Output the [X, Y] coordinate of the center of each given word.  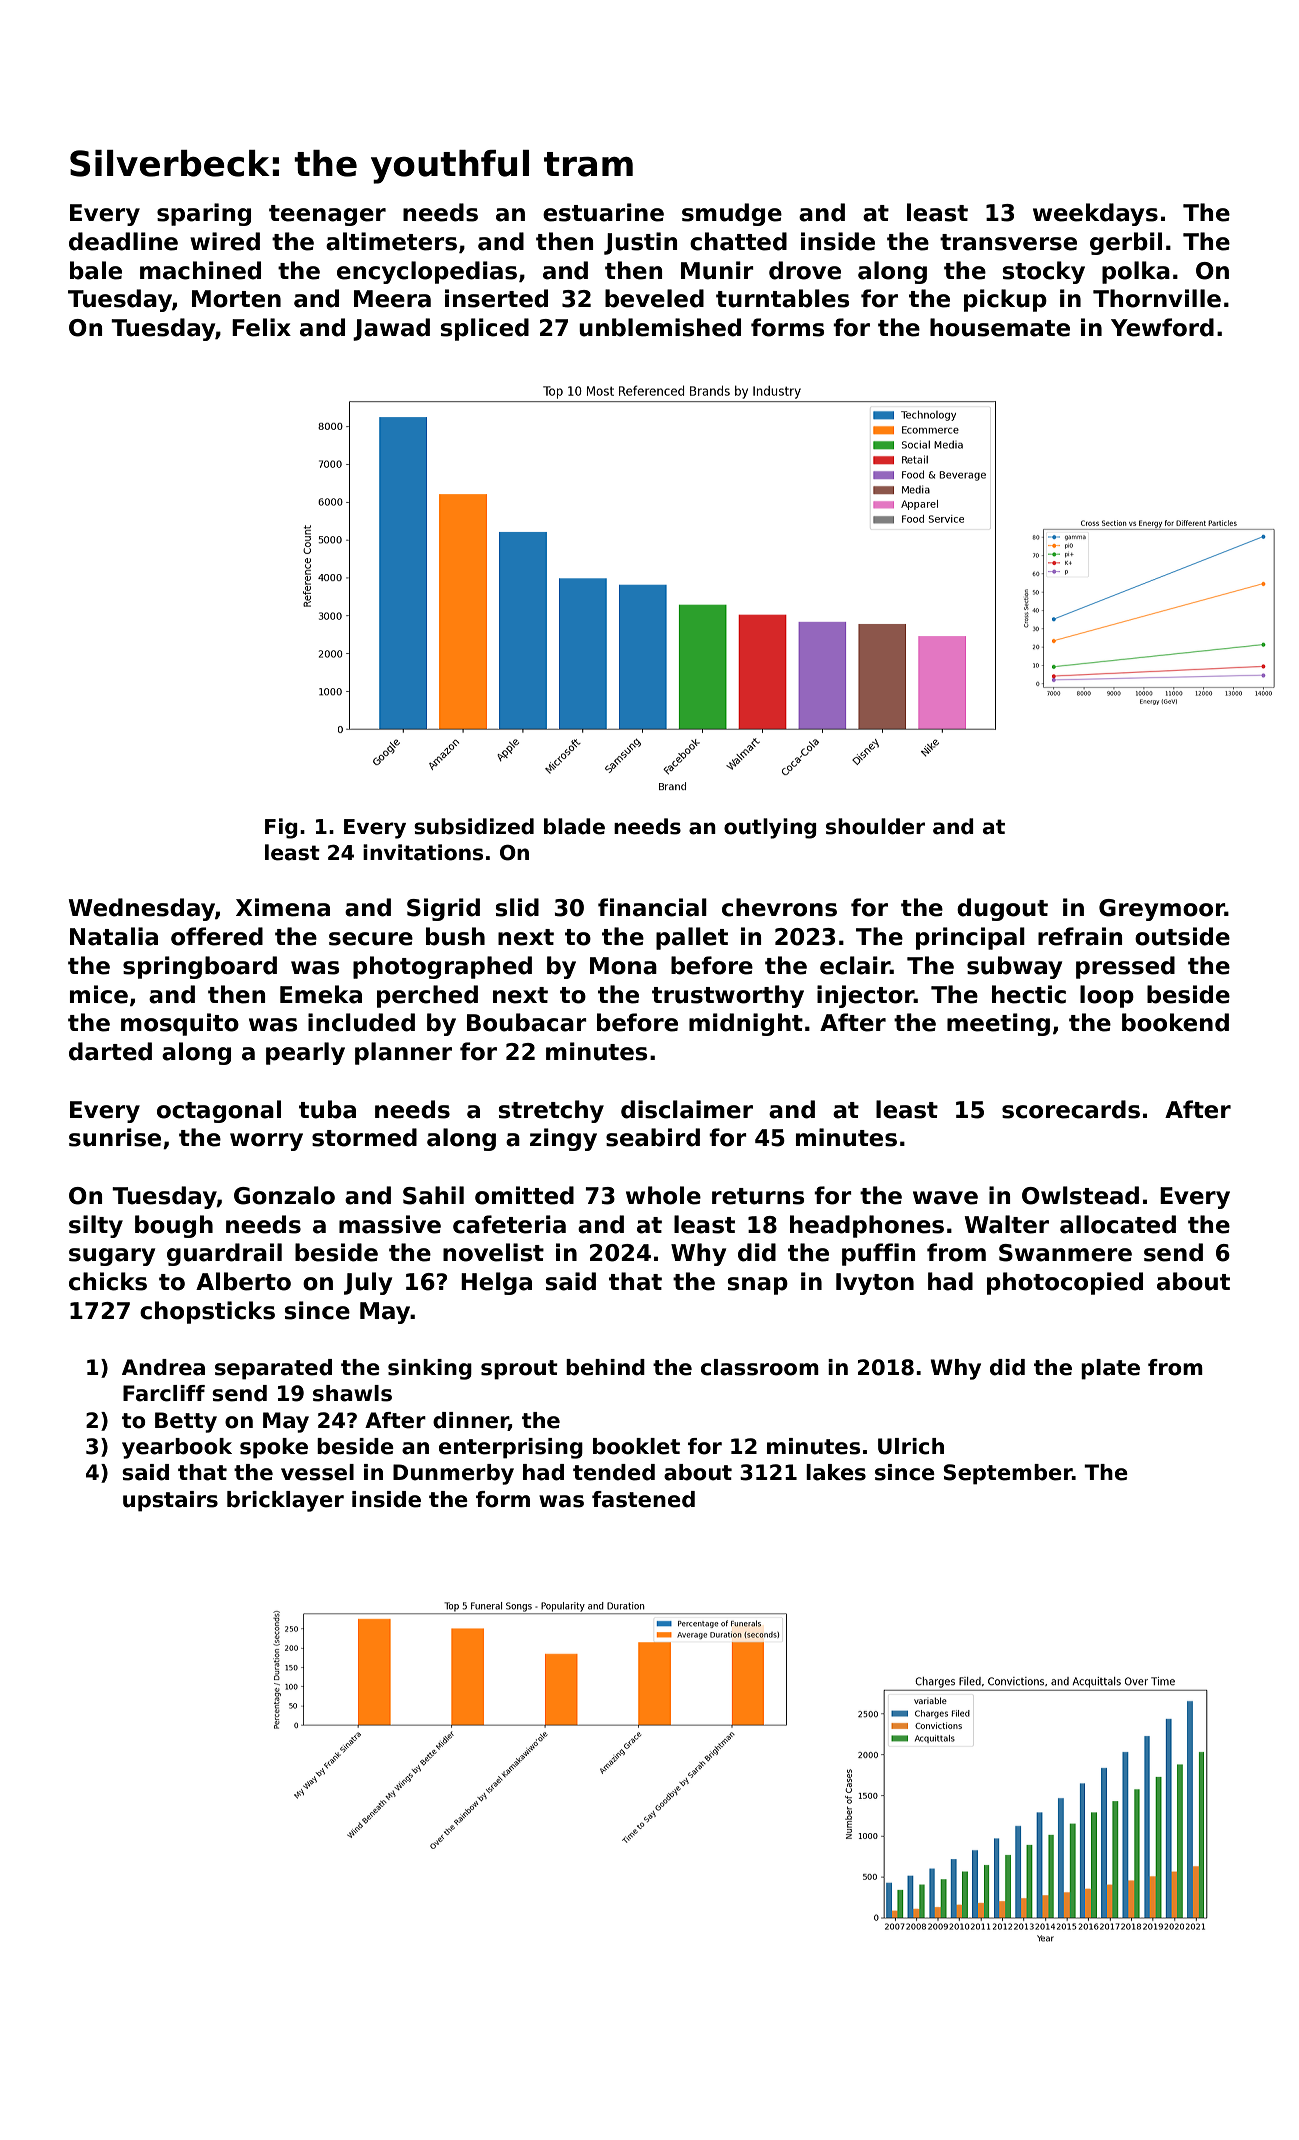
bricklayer [285, 1501]
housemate [1000, 327]
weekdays [1095, 214]
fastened [643, 1499]
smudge [732, 214]
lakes [836, 1472]
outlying [770, 828]
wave [945, 1198]
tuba [327, 1109]
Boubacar [527, 1022]
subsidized [474, 826]
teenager [327, 215]
